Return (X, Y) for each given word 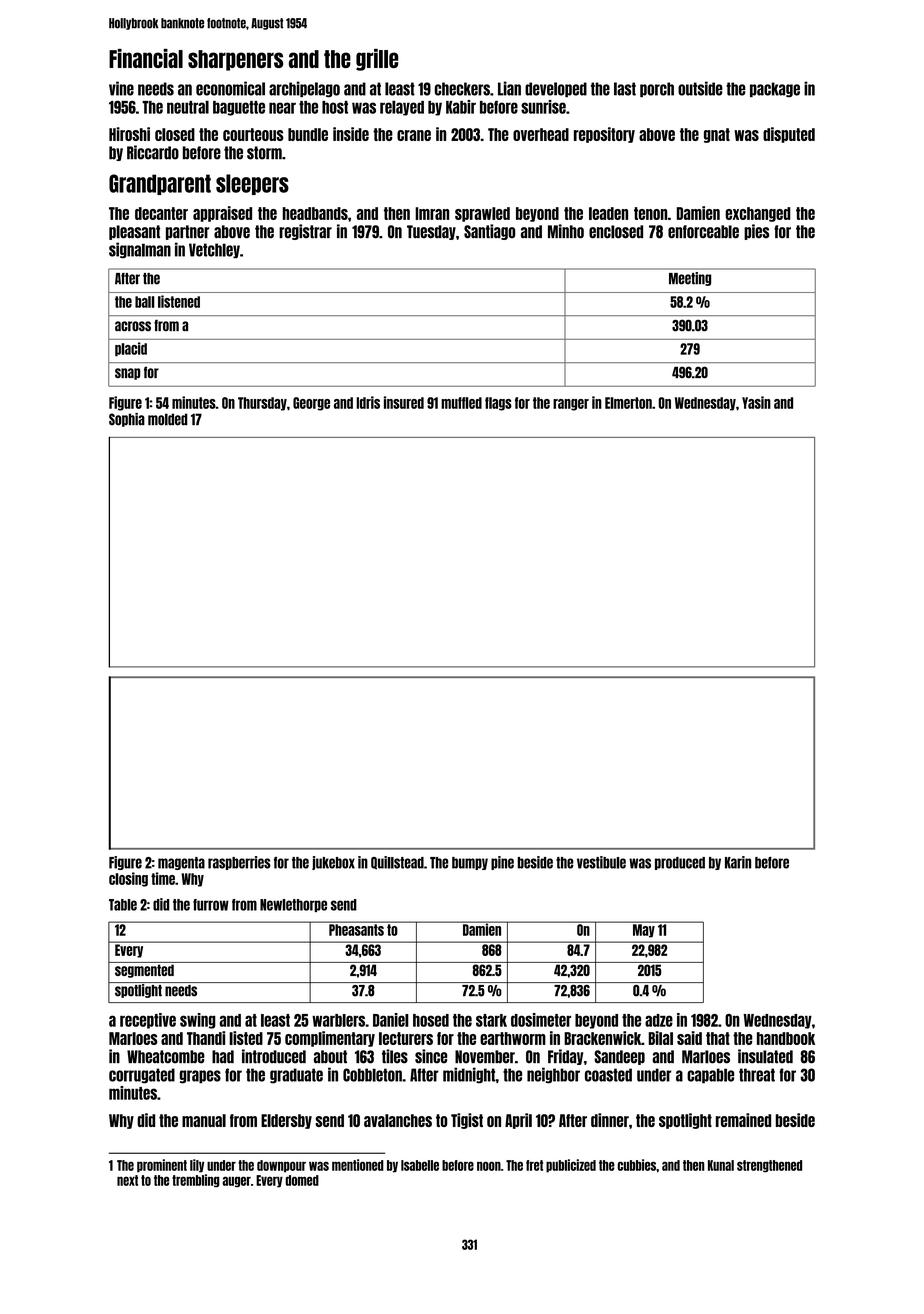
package (775, 89)
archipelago (304, 89)
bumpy (470, 863)
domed (302, 1180)
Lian (509, 88)
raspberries (239, 863)
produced (680, 863)
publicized (571, 1166)
